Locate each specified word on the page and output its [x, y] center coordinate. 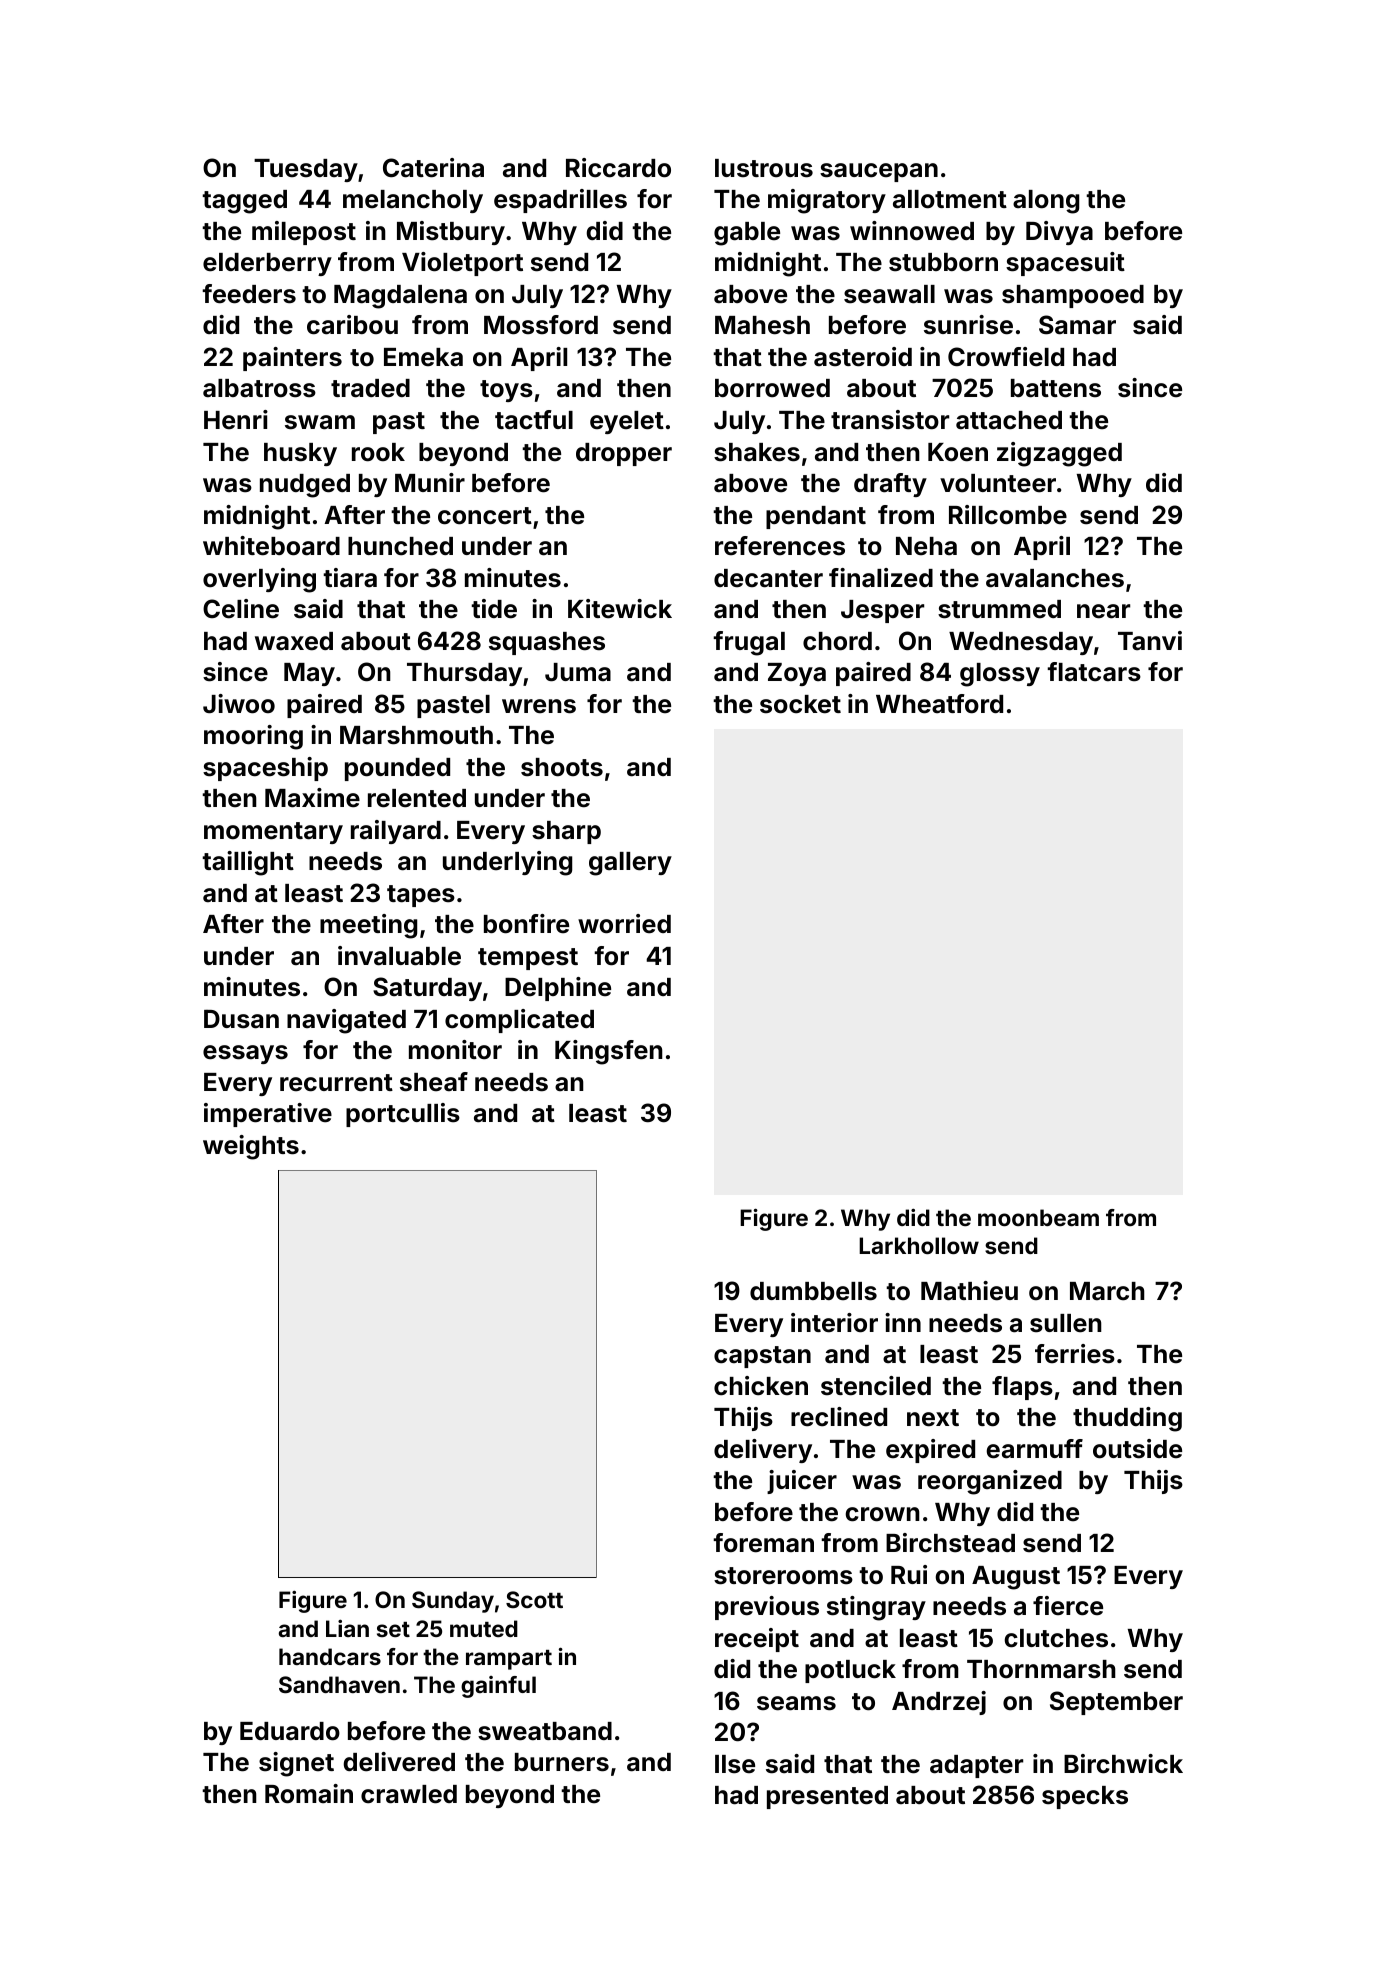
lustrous [764, 168]
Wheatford [939, 704]
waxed [294, 641]
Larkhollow [919, 1245]
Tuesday [306, 170]
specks [1085, 1797]
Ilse [735, 1764]
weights [251, 1147]
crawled [409, 1794]
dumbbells [813, 1291]
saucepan [879, 172]
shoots [562, 767]
